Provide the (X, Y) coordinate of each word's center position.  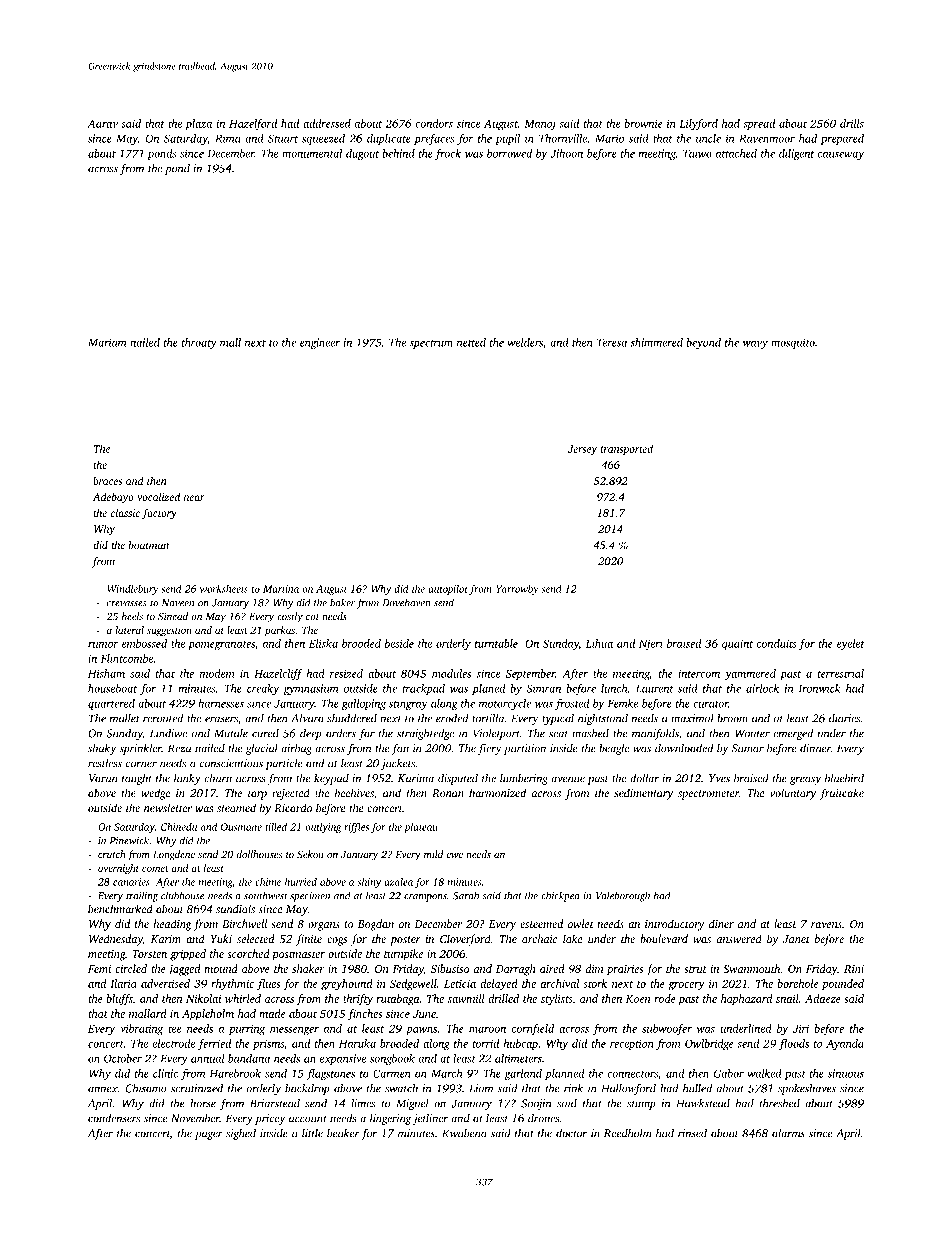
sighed (241, 1134)
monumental (312, 153)
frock (448, 154)
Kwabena (464, 1133)
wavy (755, 345)
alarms (788, 1133)
